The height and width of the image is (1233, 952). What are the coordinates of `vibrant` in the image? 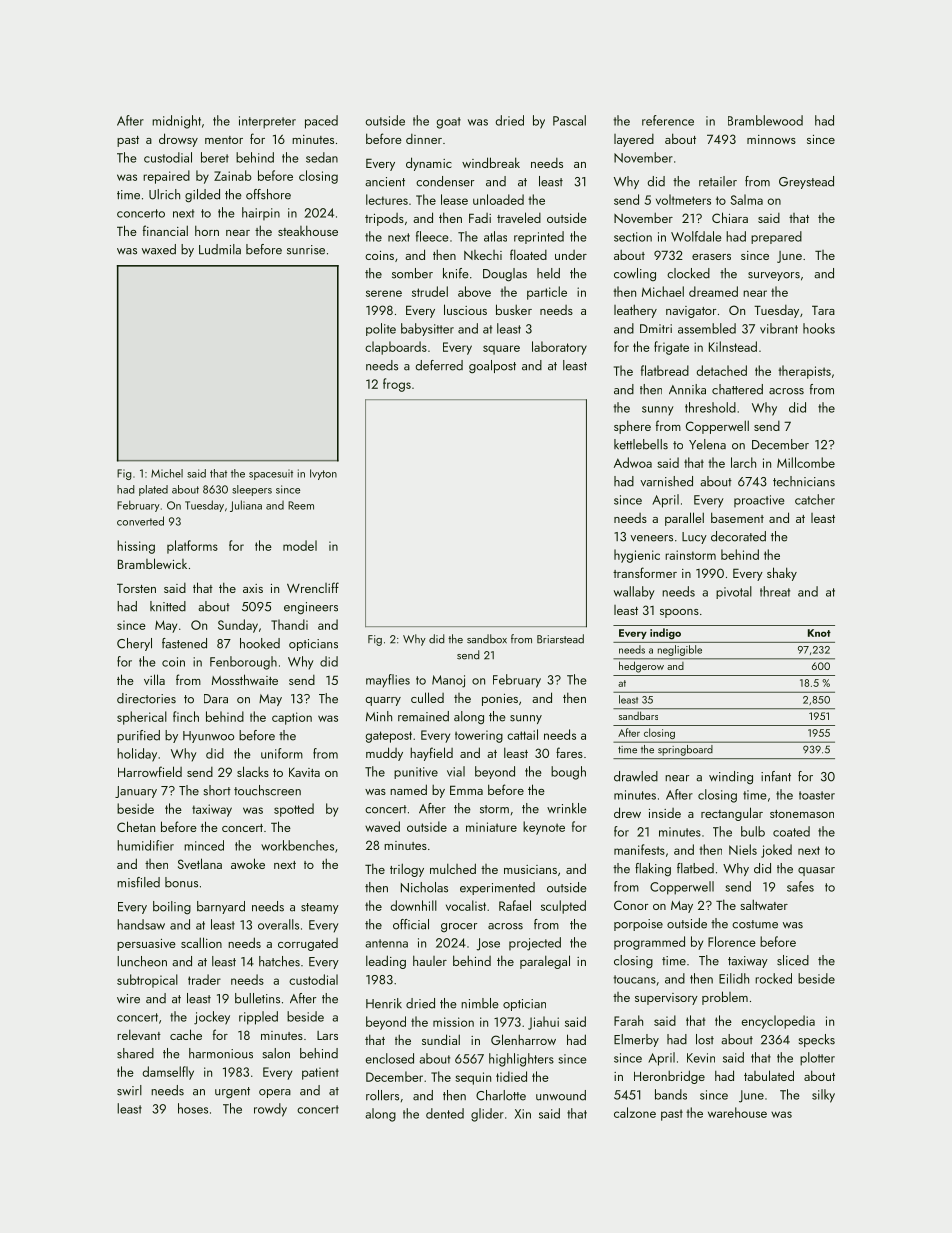 It's located at (779, 328).
